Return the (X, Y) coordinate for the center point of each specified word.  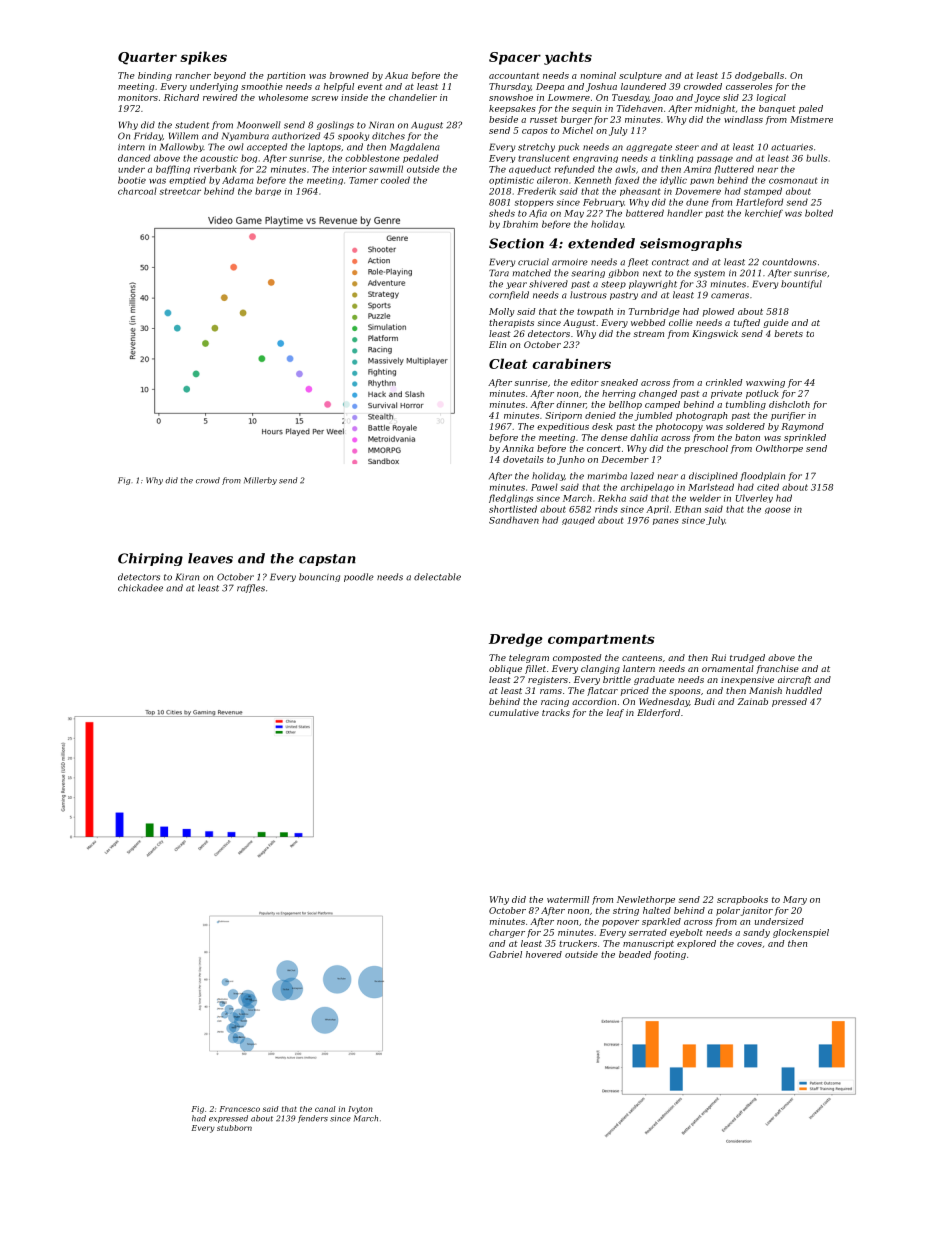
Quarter (147, 58)
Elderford (658, 713)
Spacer (515, 58)
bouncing (319, 577)
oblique (505, 669)
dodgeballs (759, 76)
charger (507, 933)
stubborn (234, 1128)
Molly (502, 312)
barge (268, 191)
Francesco (240, 1109)
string (626, 911)
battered (645, 213)
